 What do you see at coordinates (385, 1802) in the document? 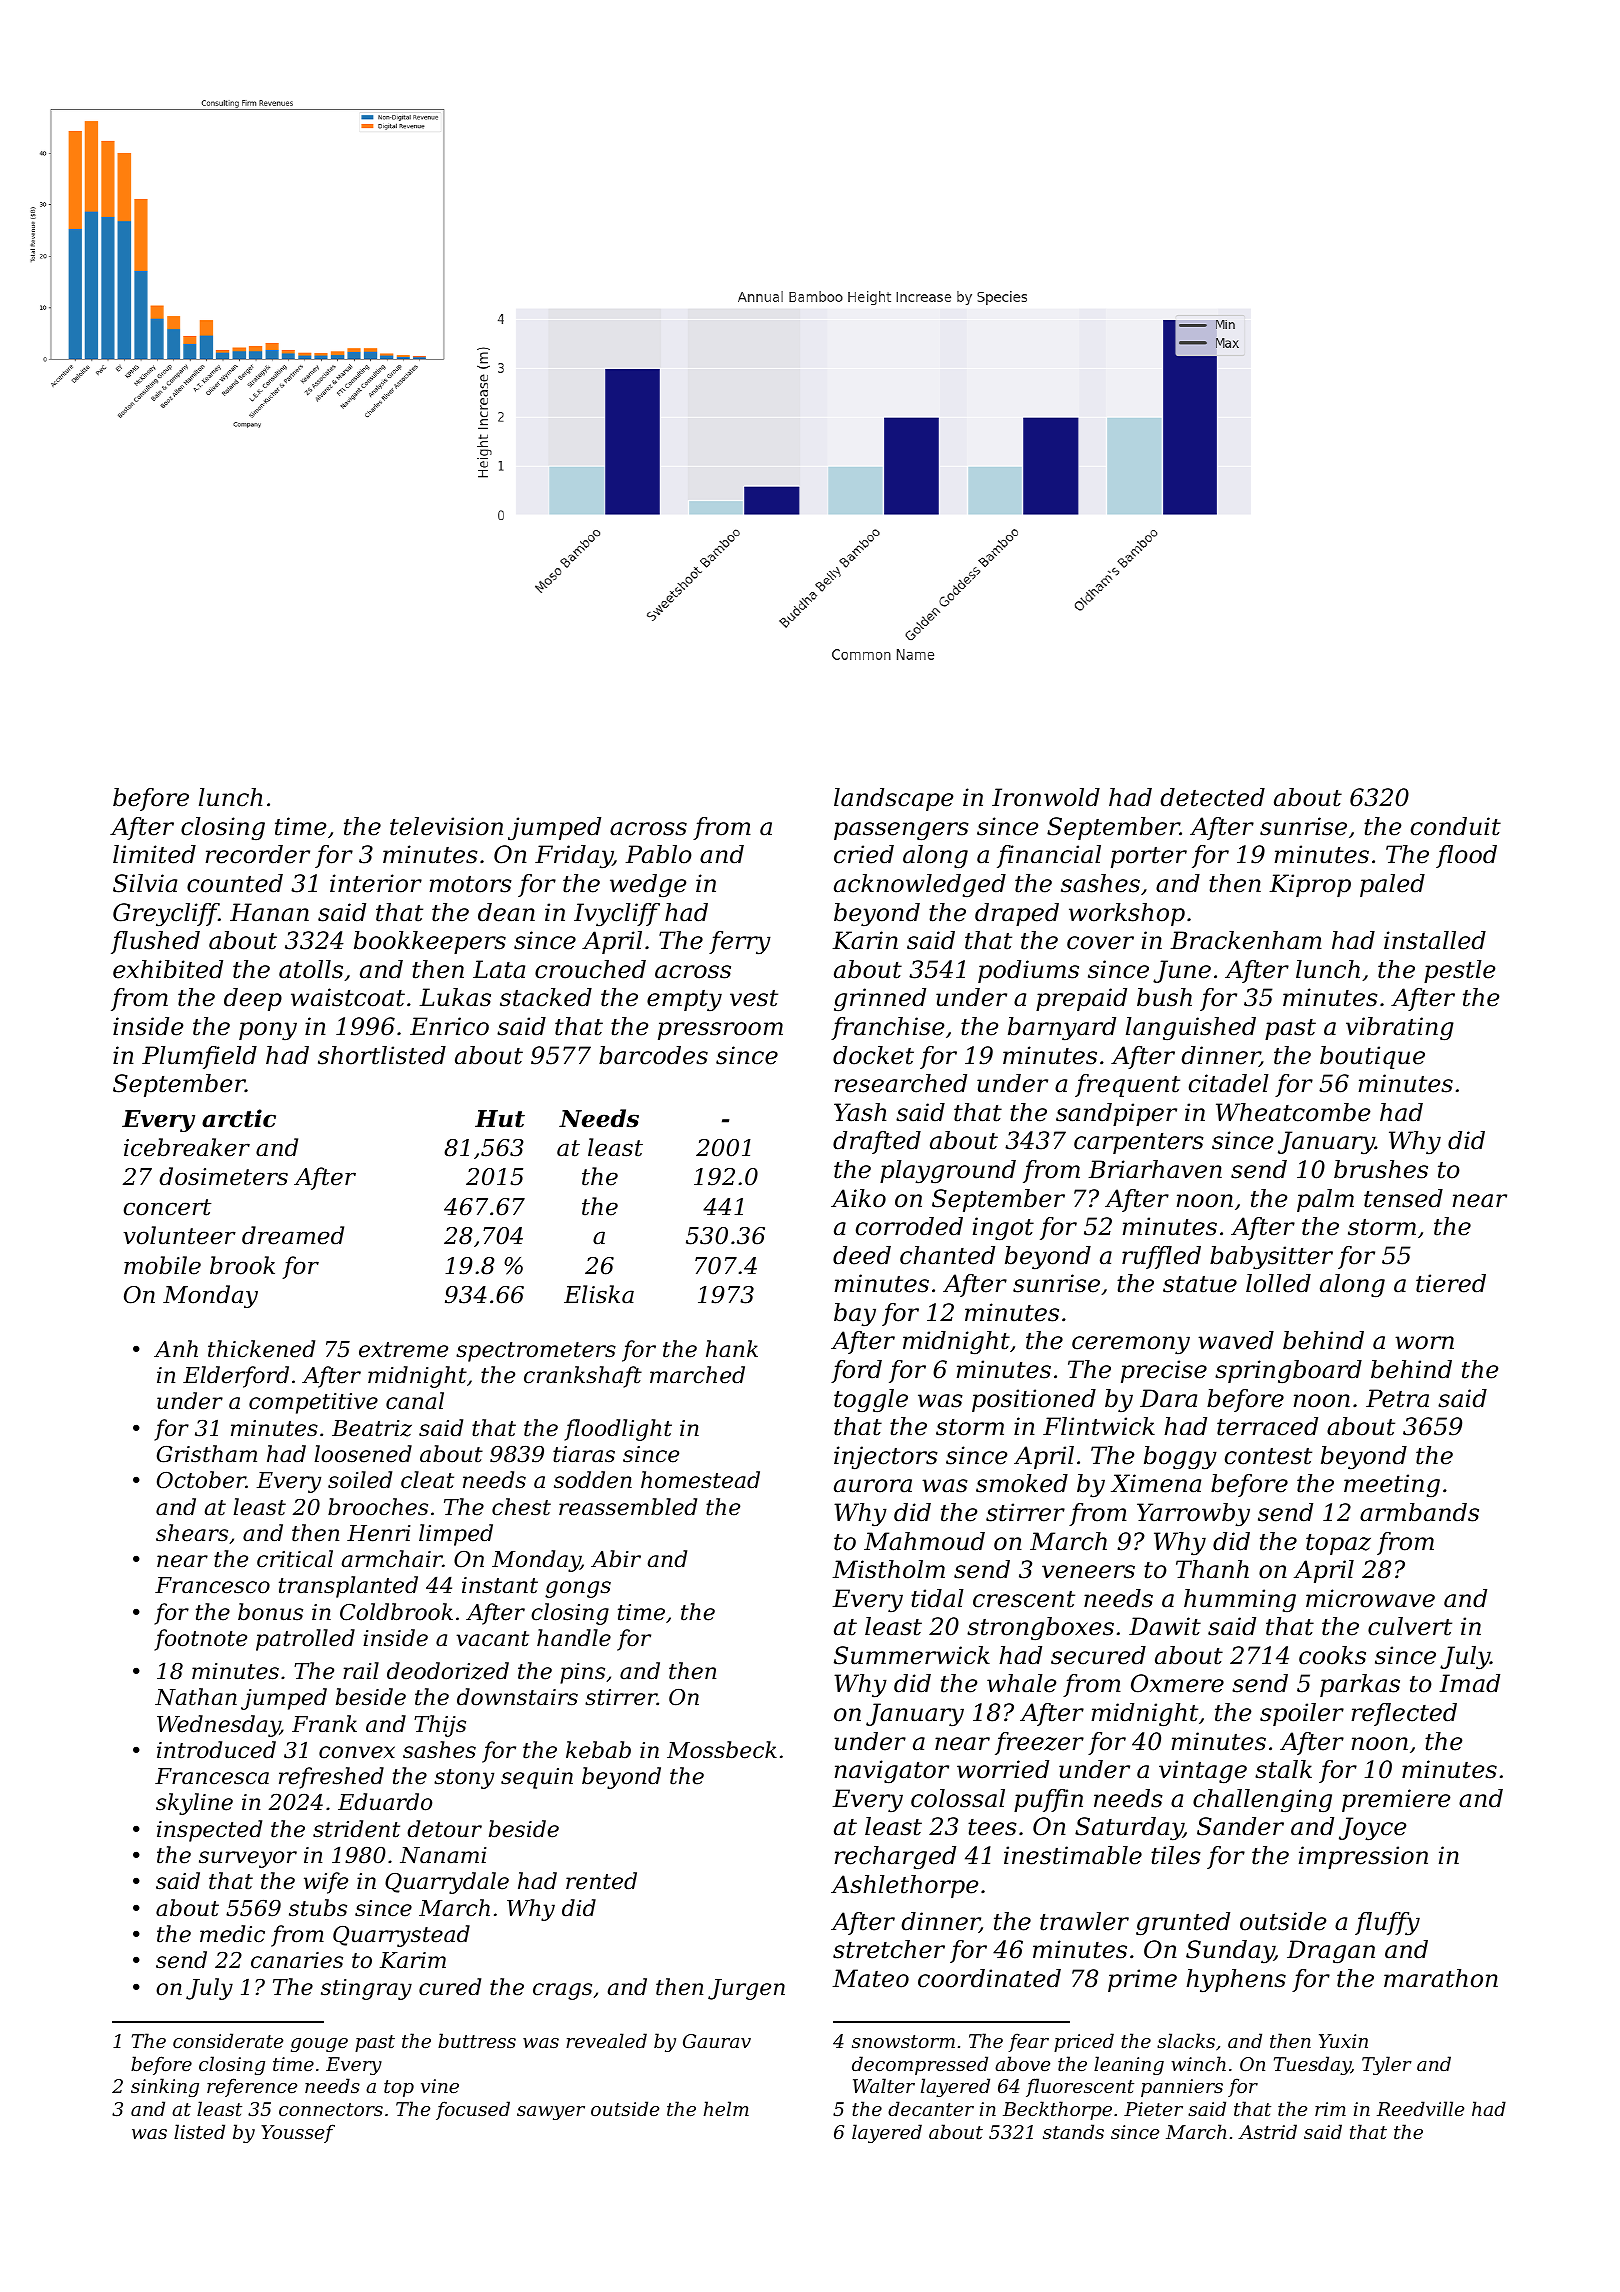
I see `Eduardo` at bounding box center [385, 1802].
